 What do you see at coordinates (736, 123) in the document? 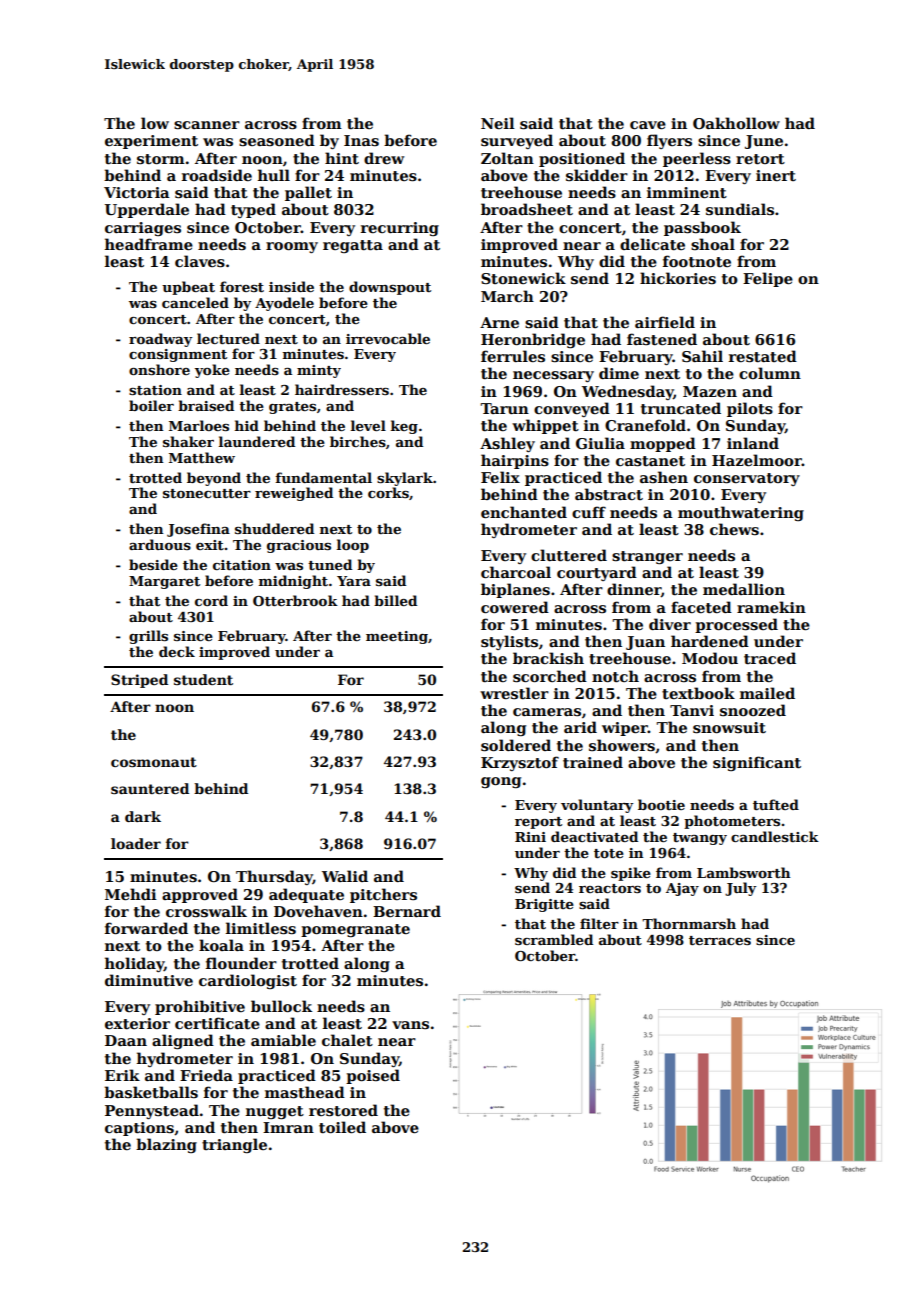
I see `Oakhollow` at bounding box center [736, 123].
